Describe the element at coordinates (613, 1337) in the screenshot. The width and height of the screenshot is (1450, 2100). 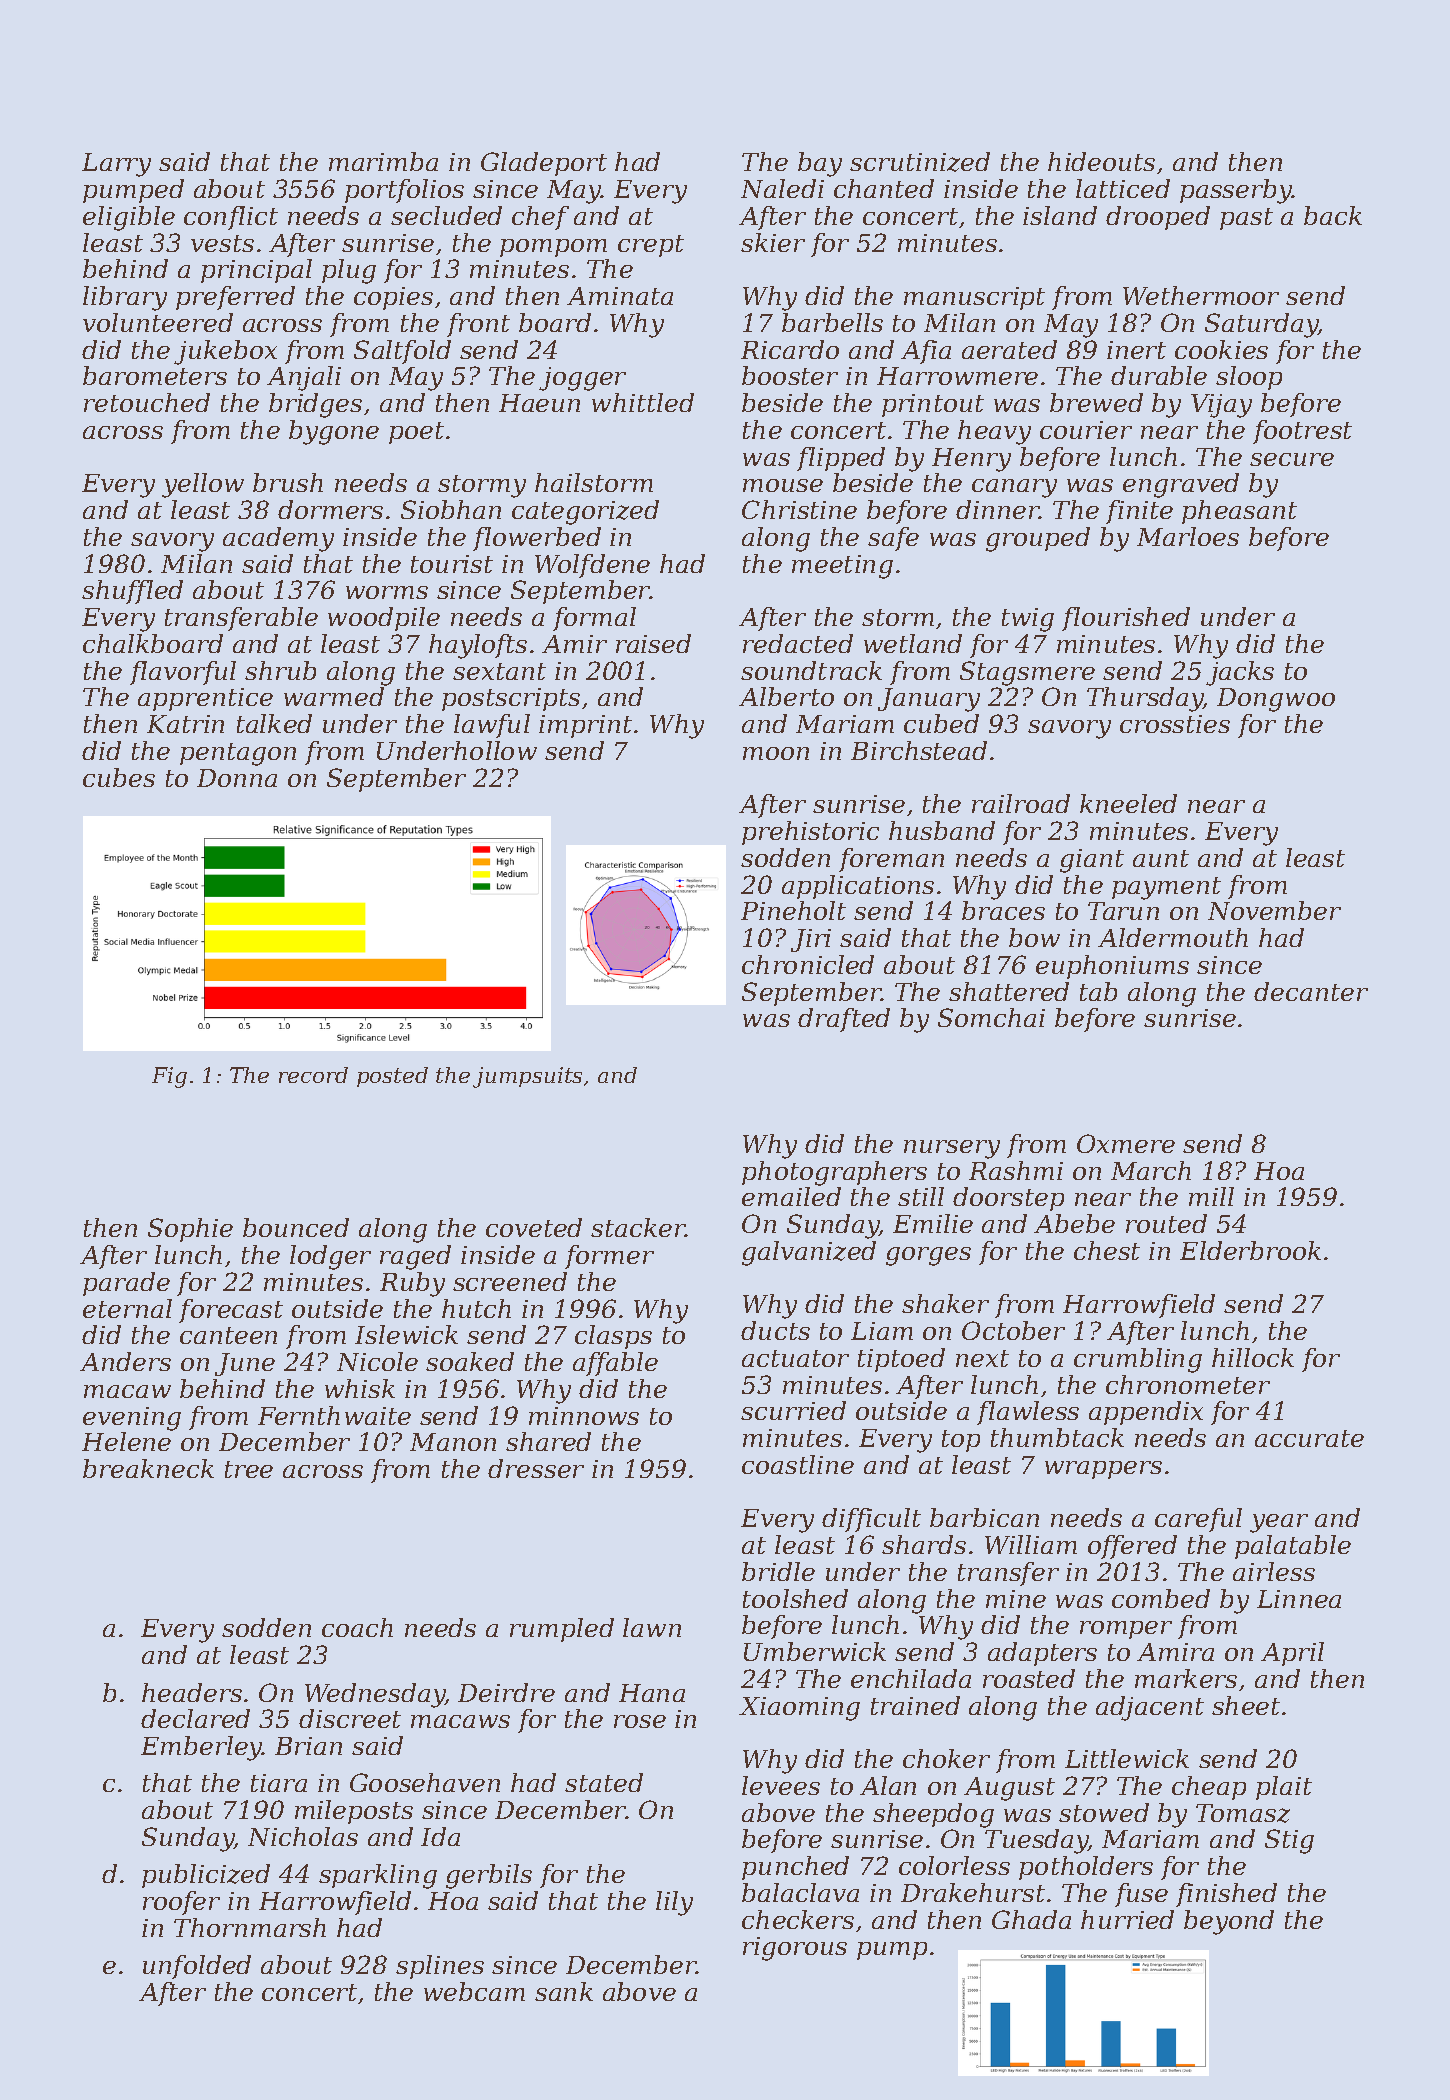
I see `clasps` at that location.
